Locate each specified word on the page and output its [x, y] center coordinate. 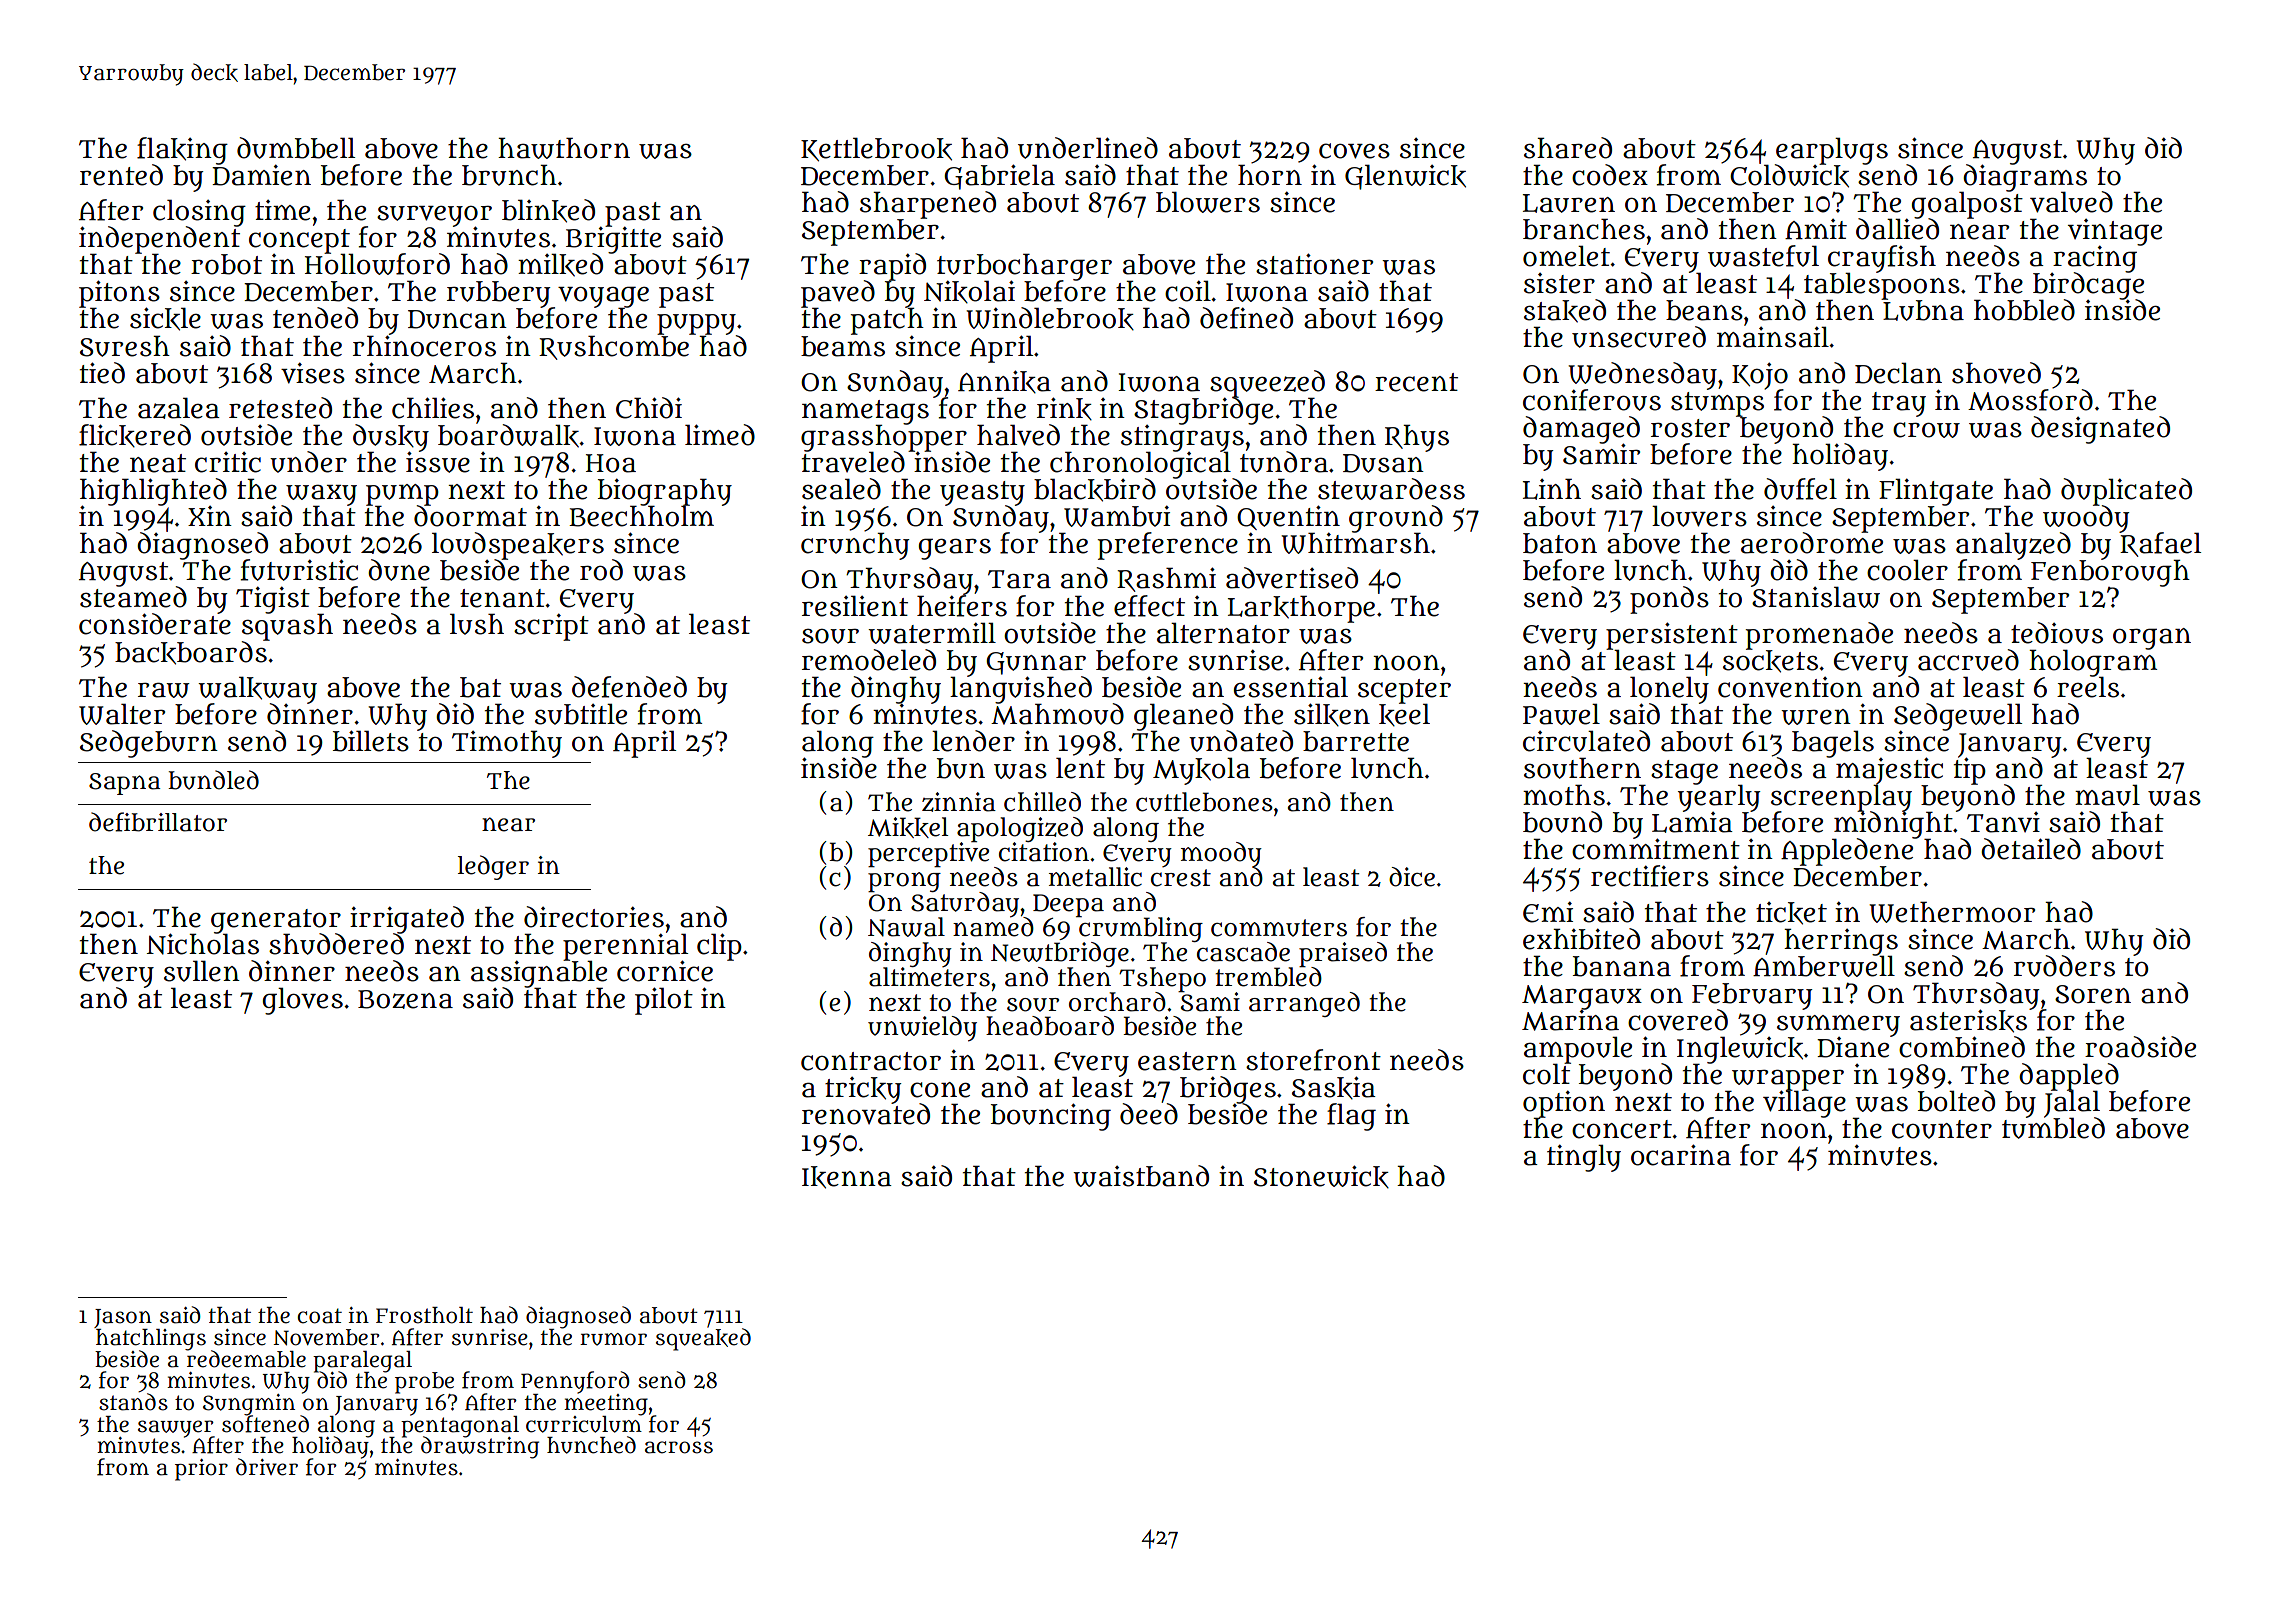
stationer [1314, 264]
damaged [1581, 429]
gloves [302, 1001]
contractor [871, 1061]
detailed [2031, 849]
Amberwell [1824, 966]
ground [1396, 519]
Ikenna [847, 1177]
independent [159, 240]
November [326, 1337]
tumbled [2053, 1128]
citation [1044, 852]
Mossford [2030, 399]
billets [371, 741]
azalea [179, 408]
